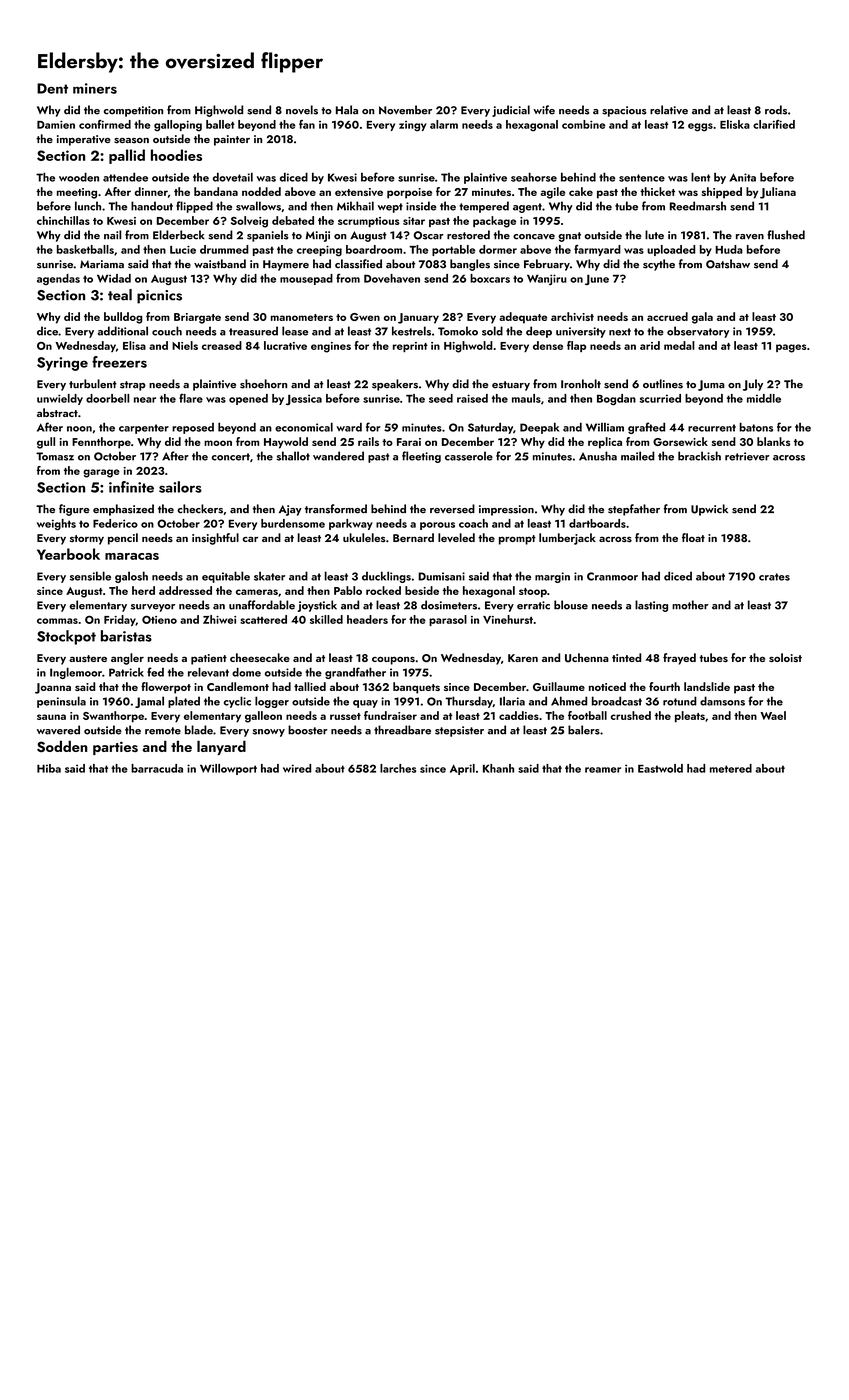 This screenshot has height=1400, width=849. What do you see at coordinates (552, 577) in the screenshot?
I see `margin` at bounding box center [552, 577].
